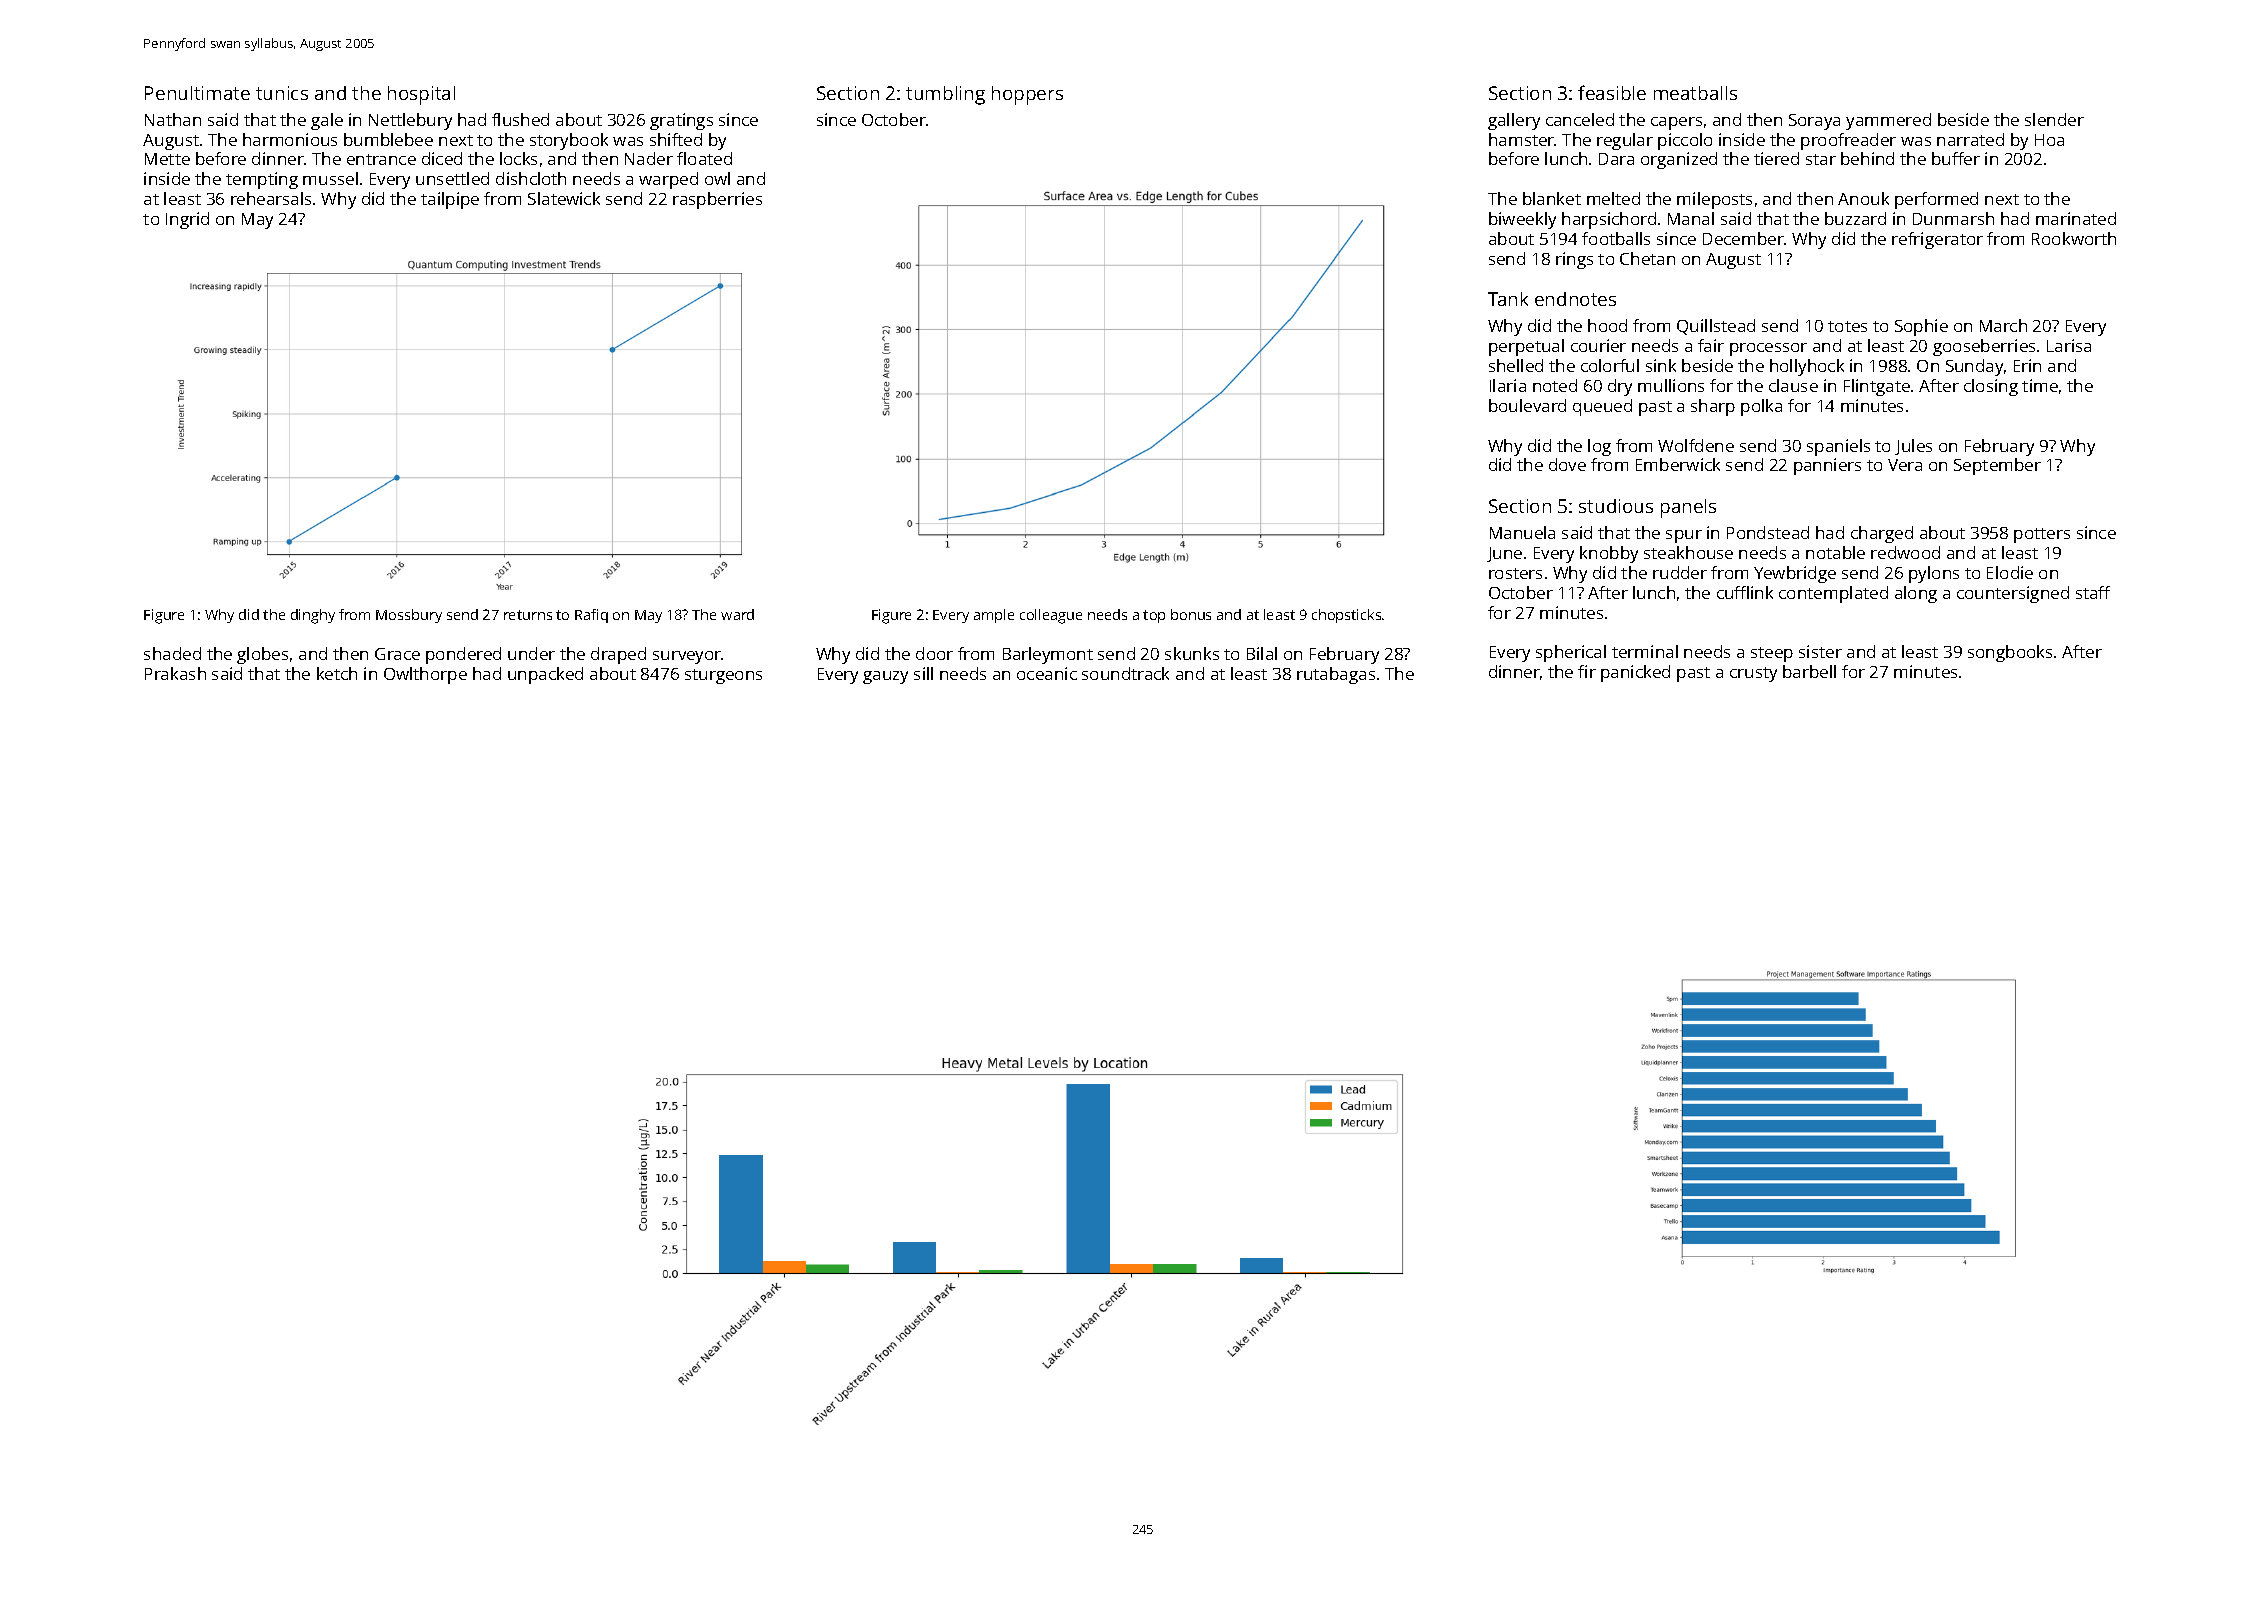  I want to click on crusty, so click(1753, 674).
